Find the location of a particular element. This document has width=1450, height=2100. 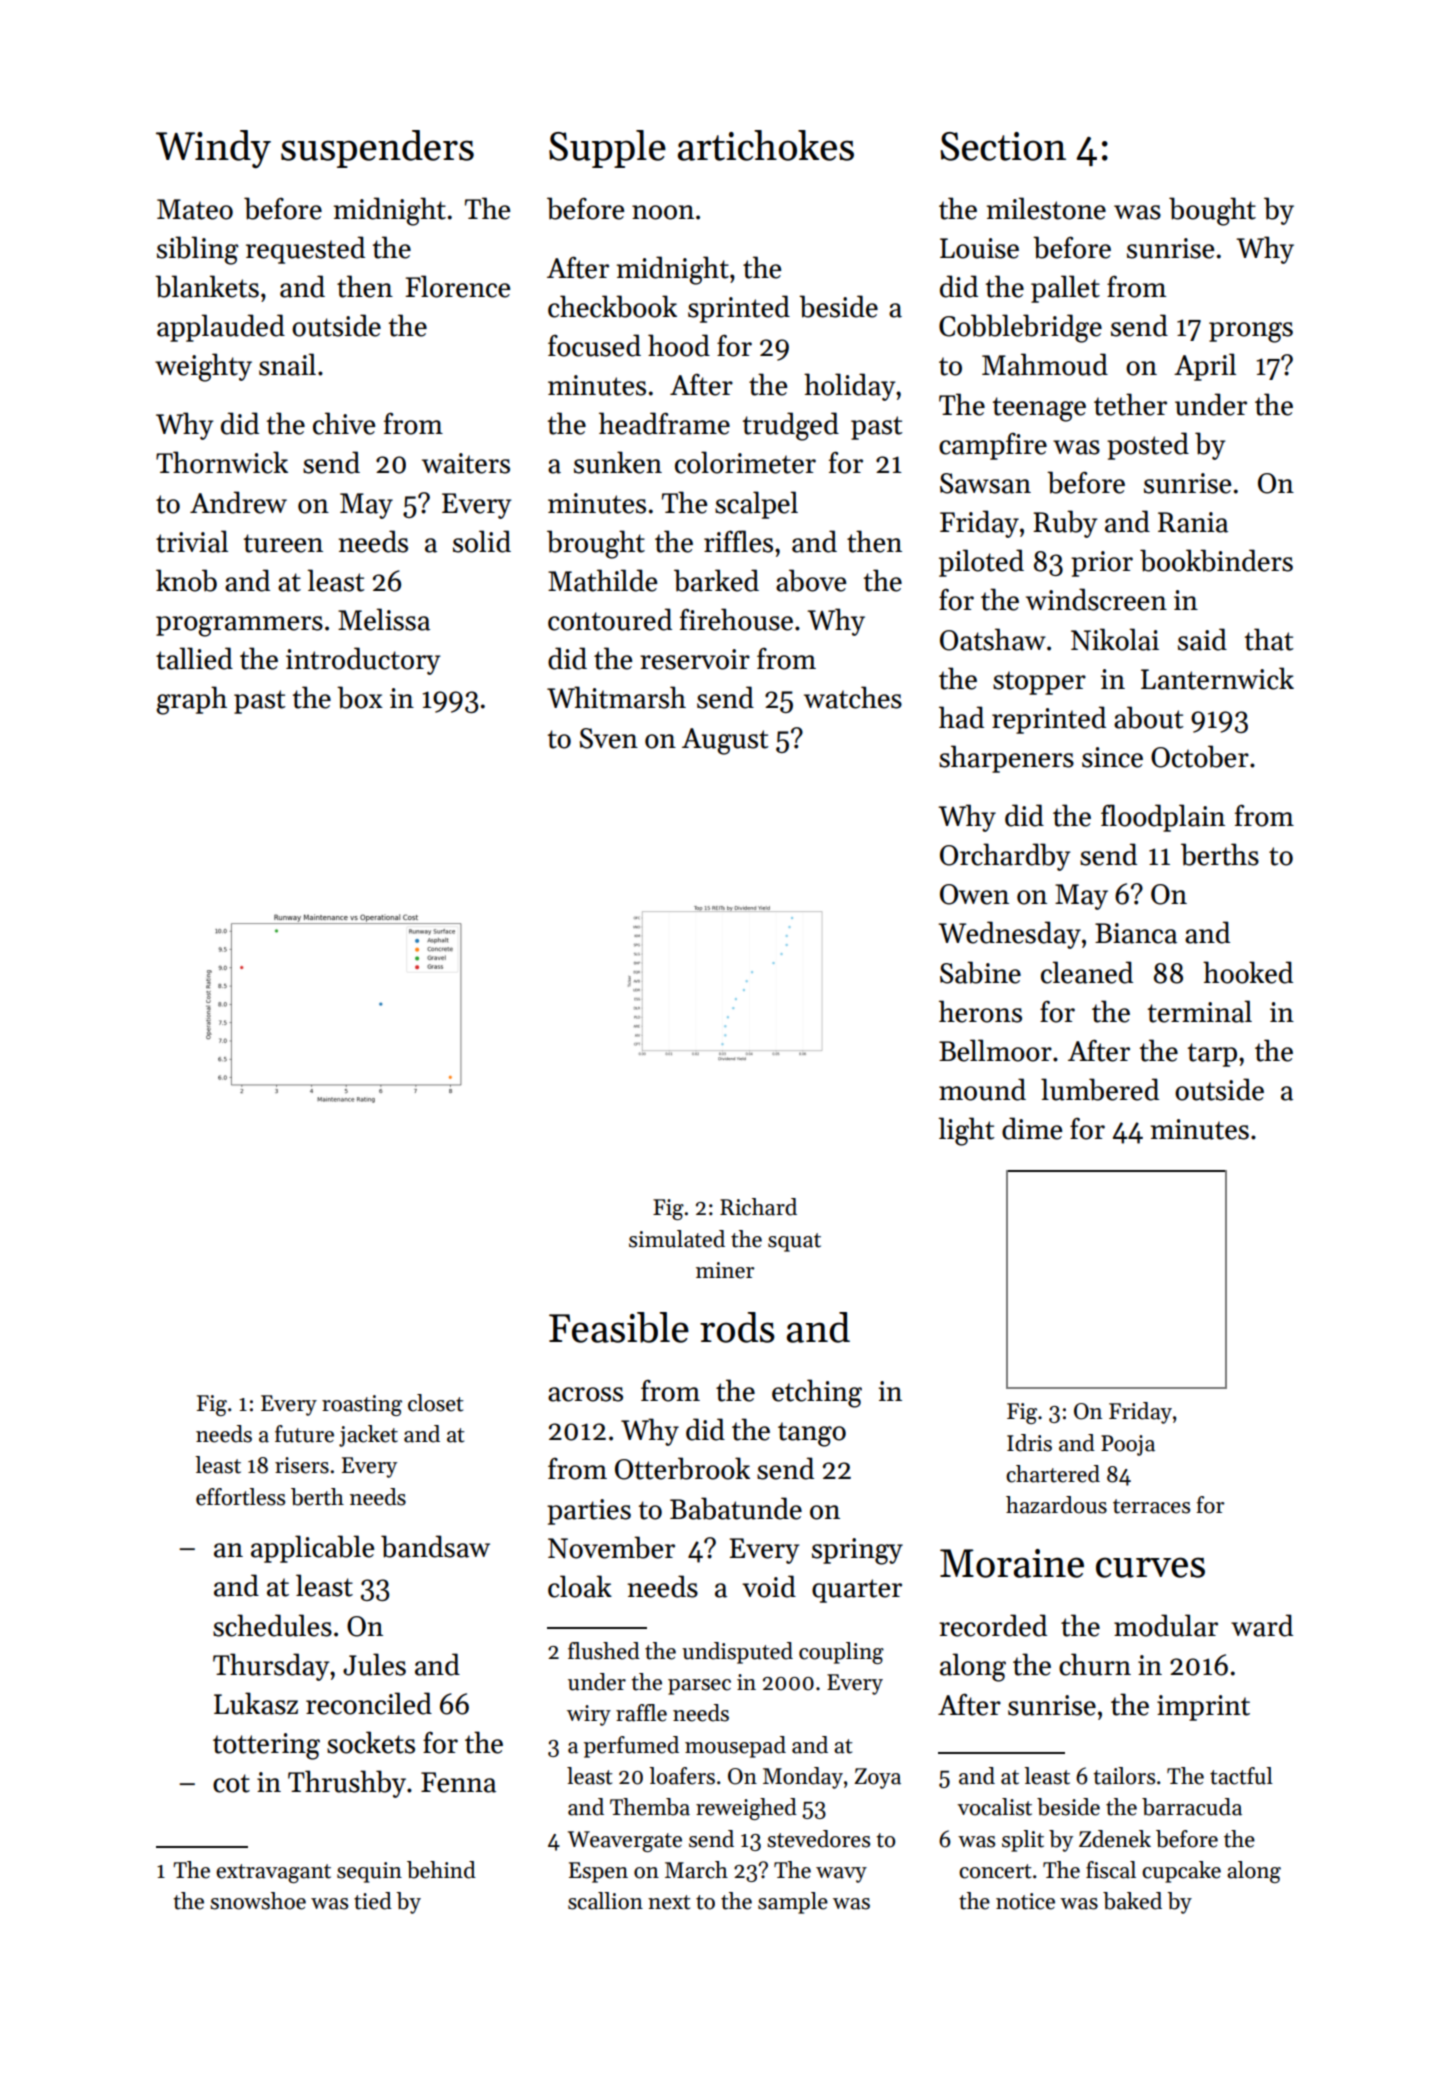

bought is located at coordinates (1212, 211).
